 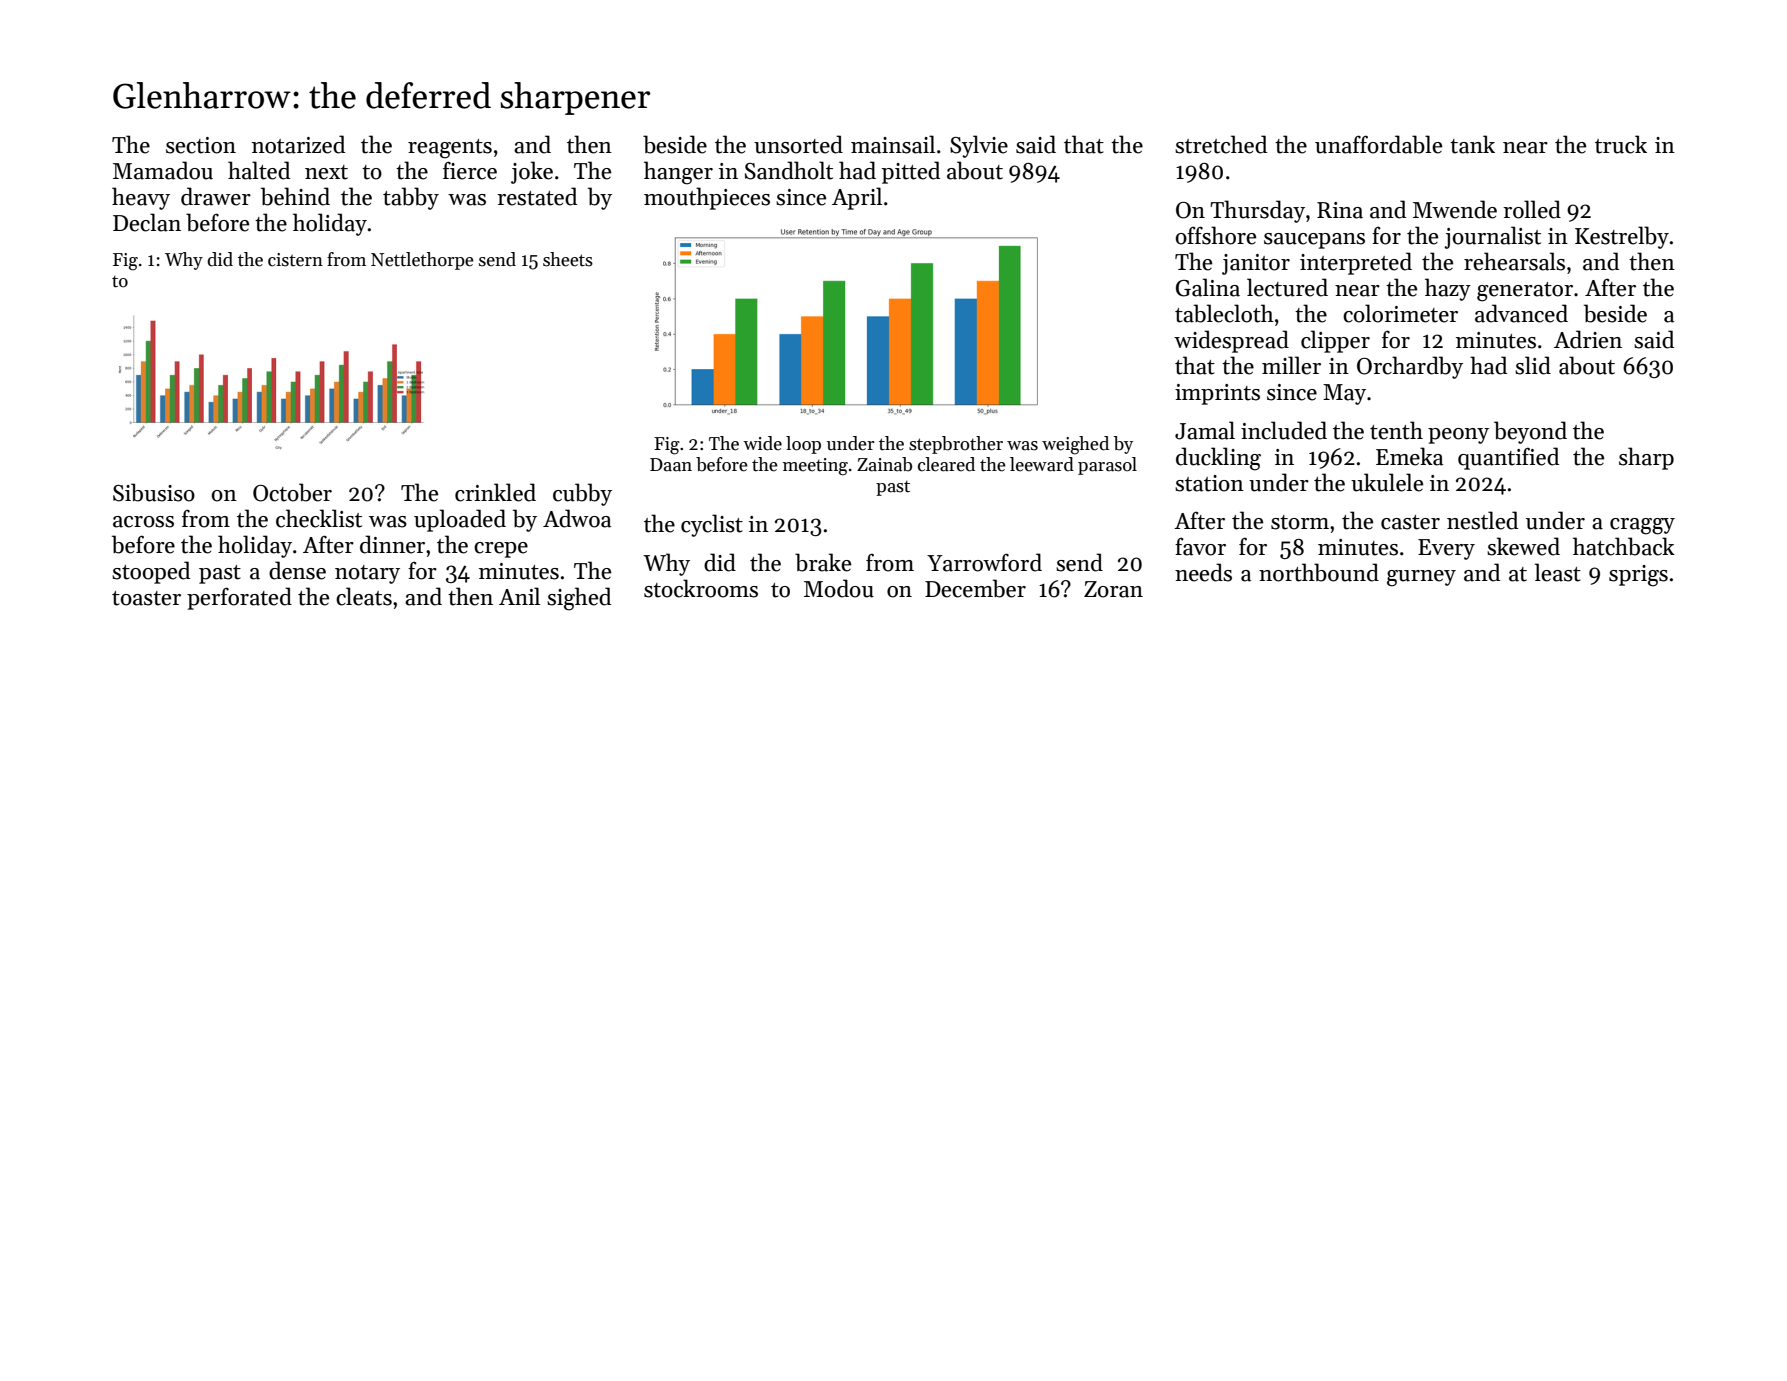 What do you see at coordinates (1200, 546) in the screenshot?
I see `favor` at bounding box center [1200, 546].
